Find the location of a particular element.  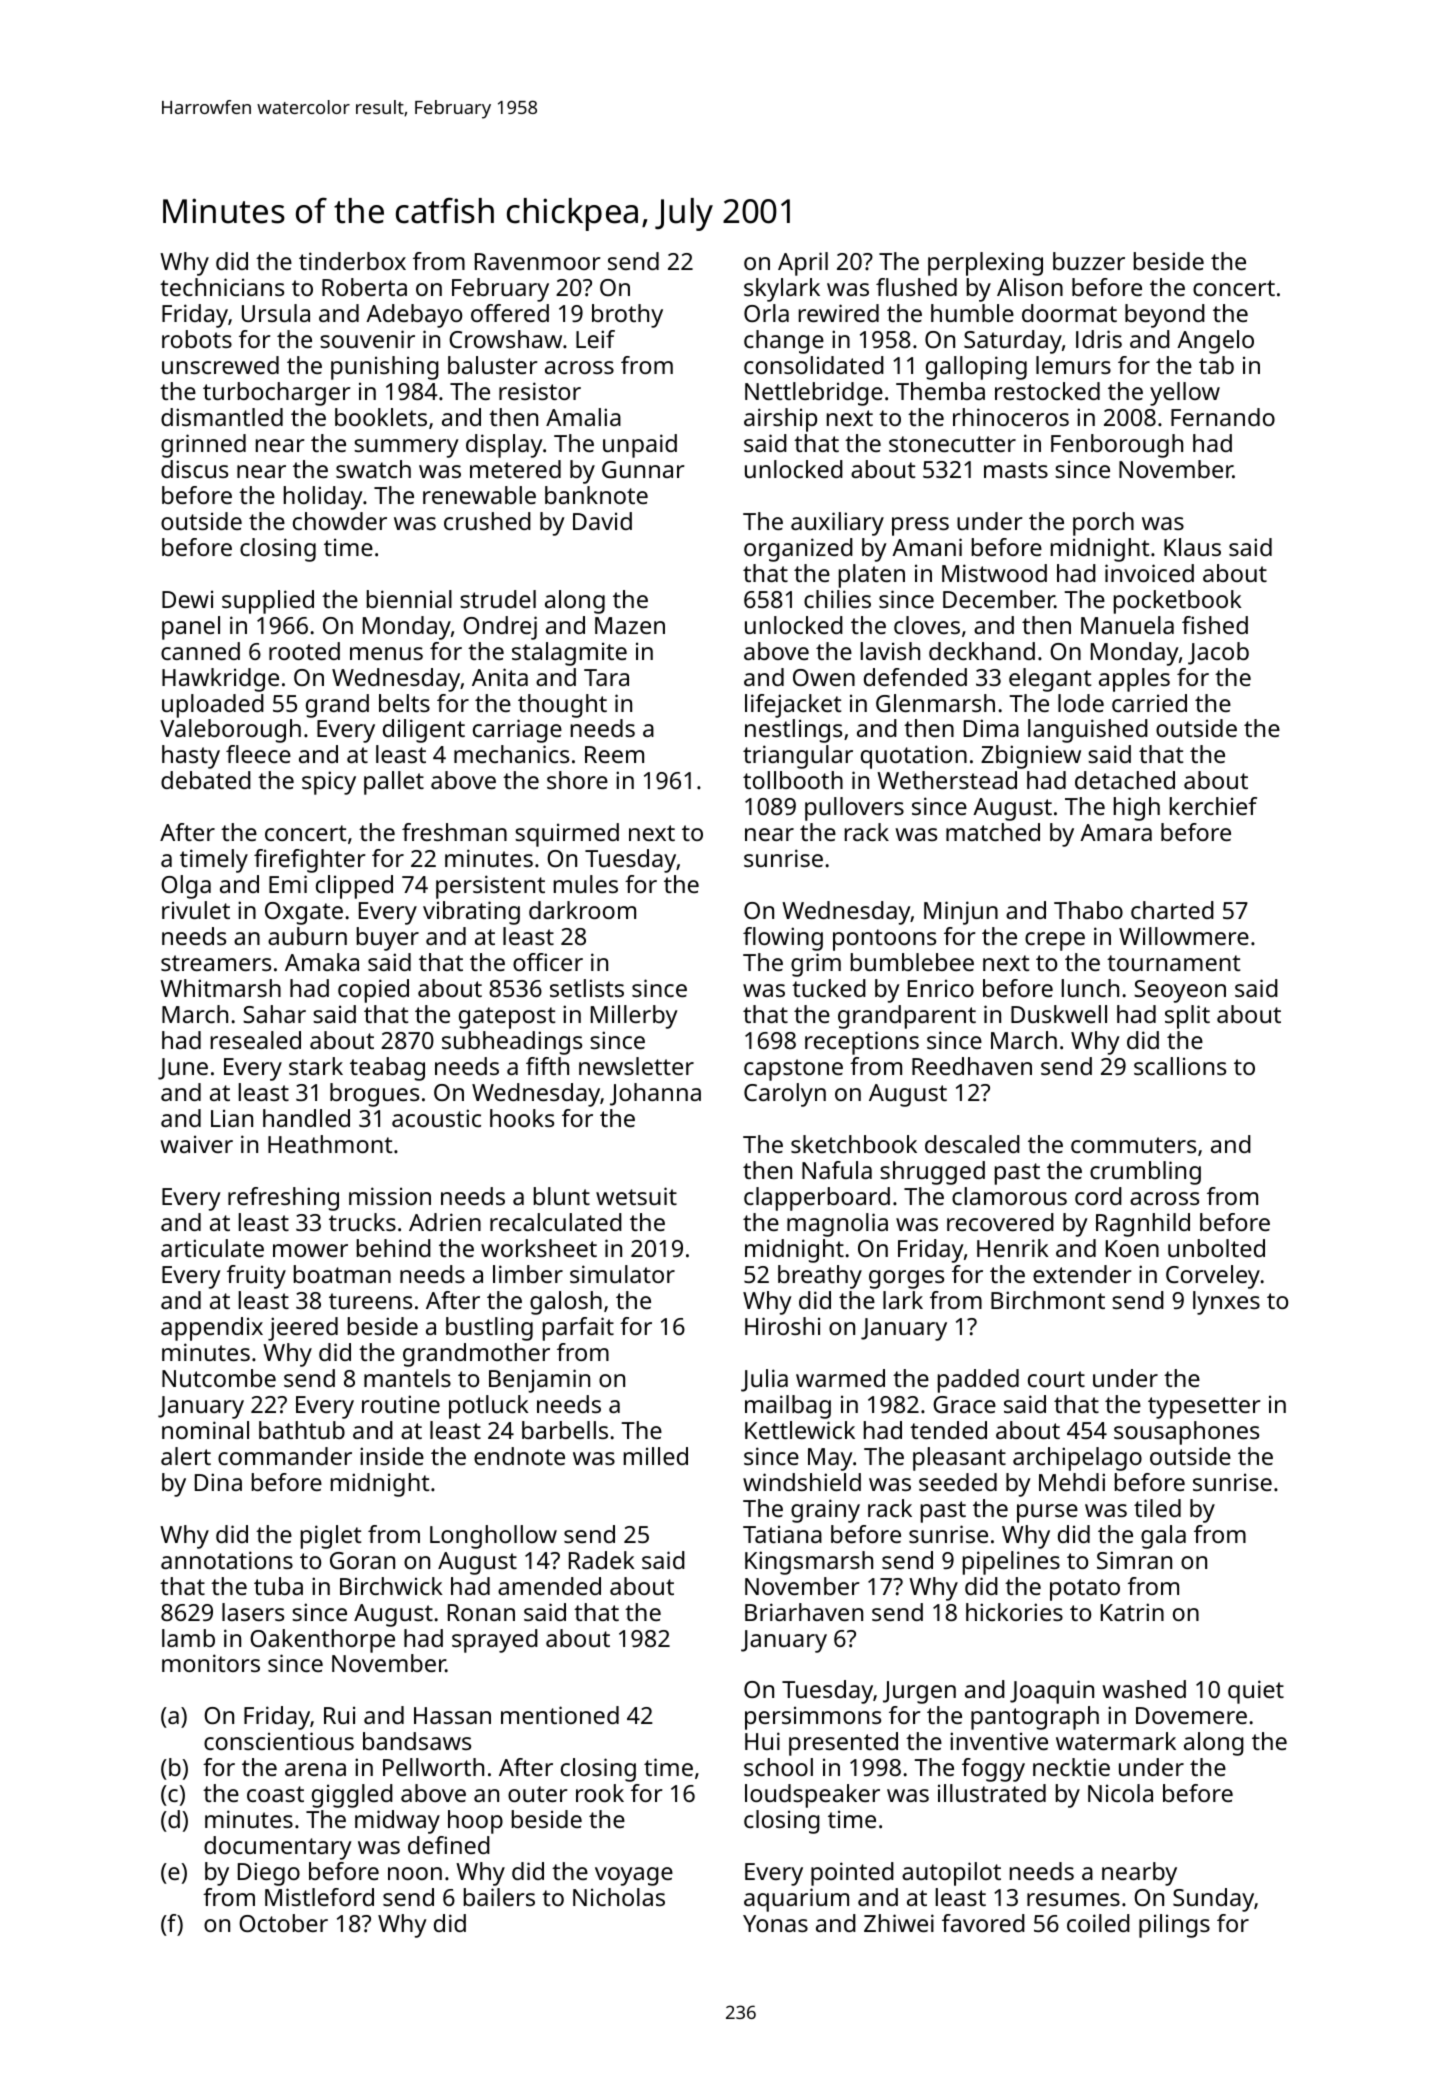

sprayed is located at coordinates (495, 1641).
